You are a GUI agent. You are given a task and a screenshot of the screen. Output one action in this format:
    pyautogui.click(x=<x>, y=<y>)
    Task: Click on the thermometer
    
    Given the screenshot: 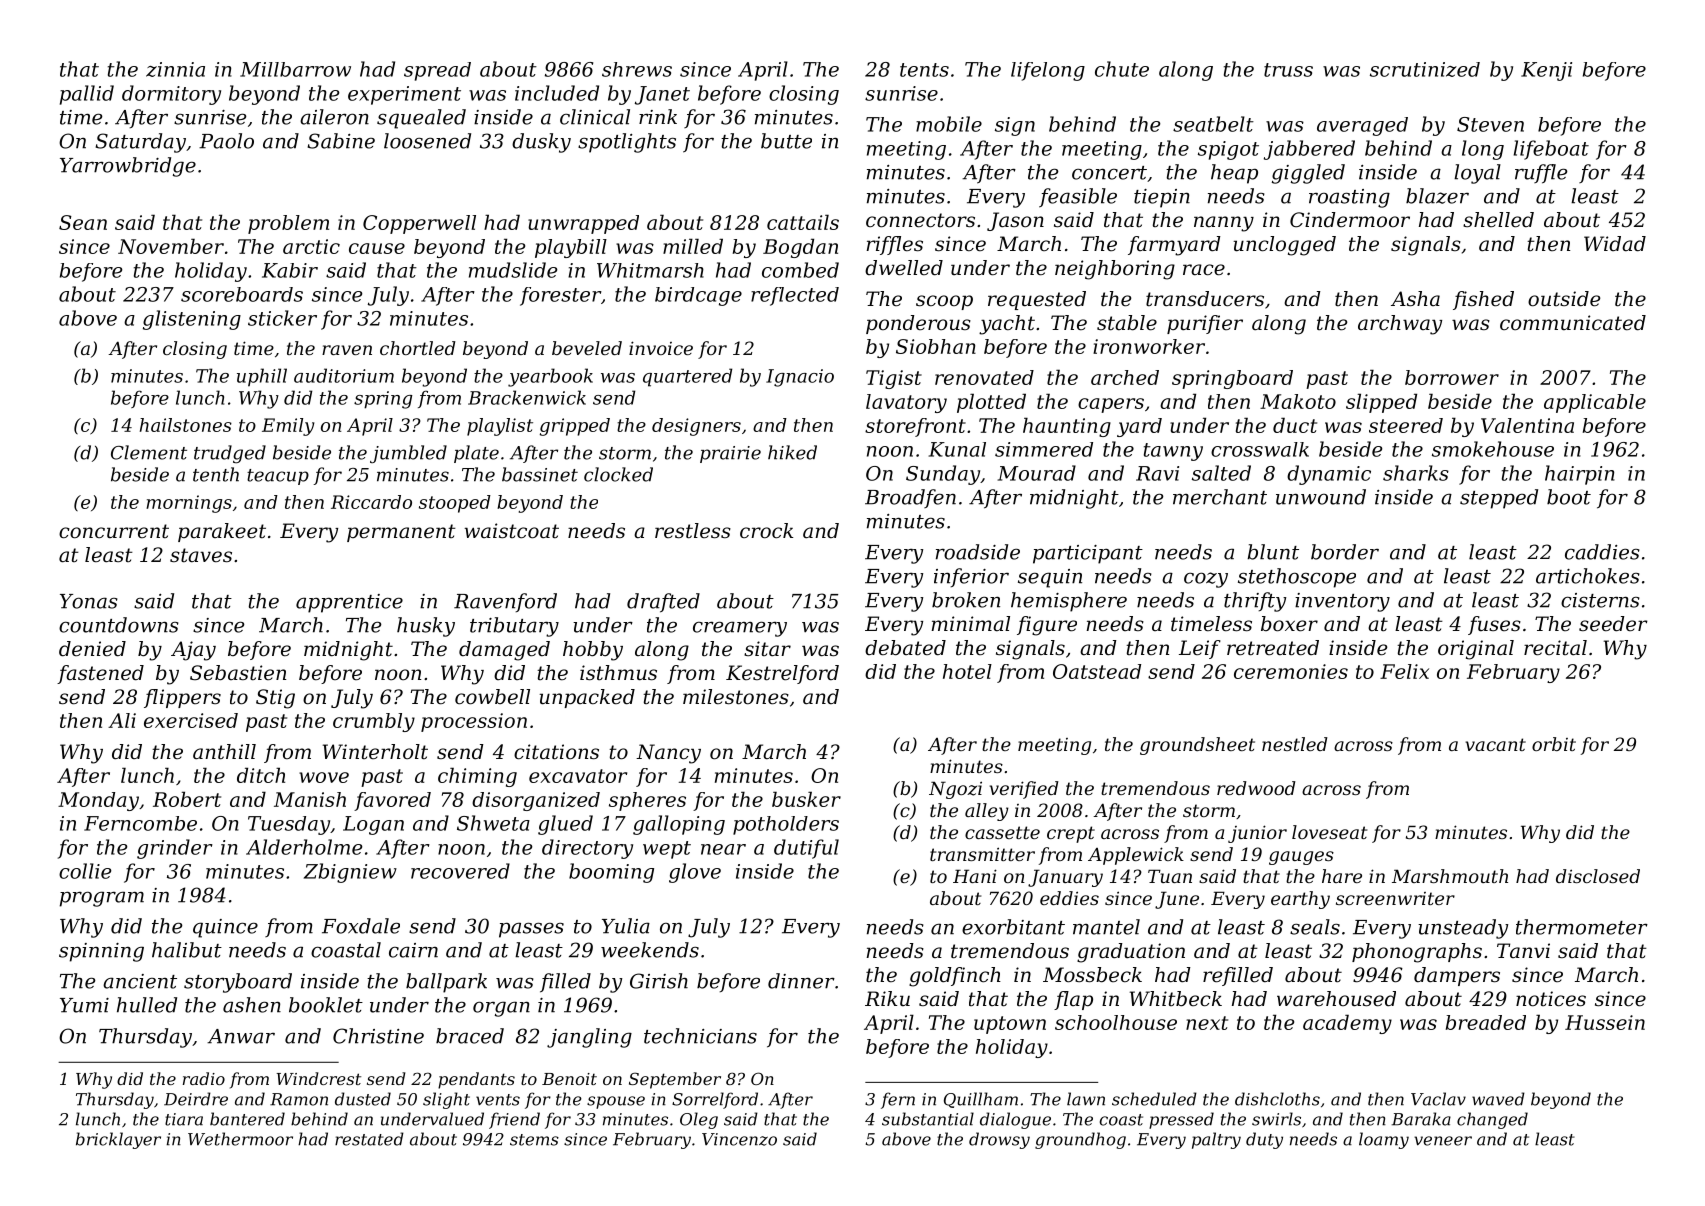 What is the action you would take?
    pyautogui.click(x=1582, y=927)
